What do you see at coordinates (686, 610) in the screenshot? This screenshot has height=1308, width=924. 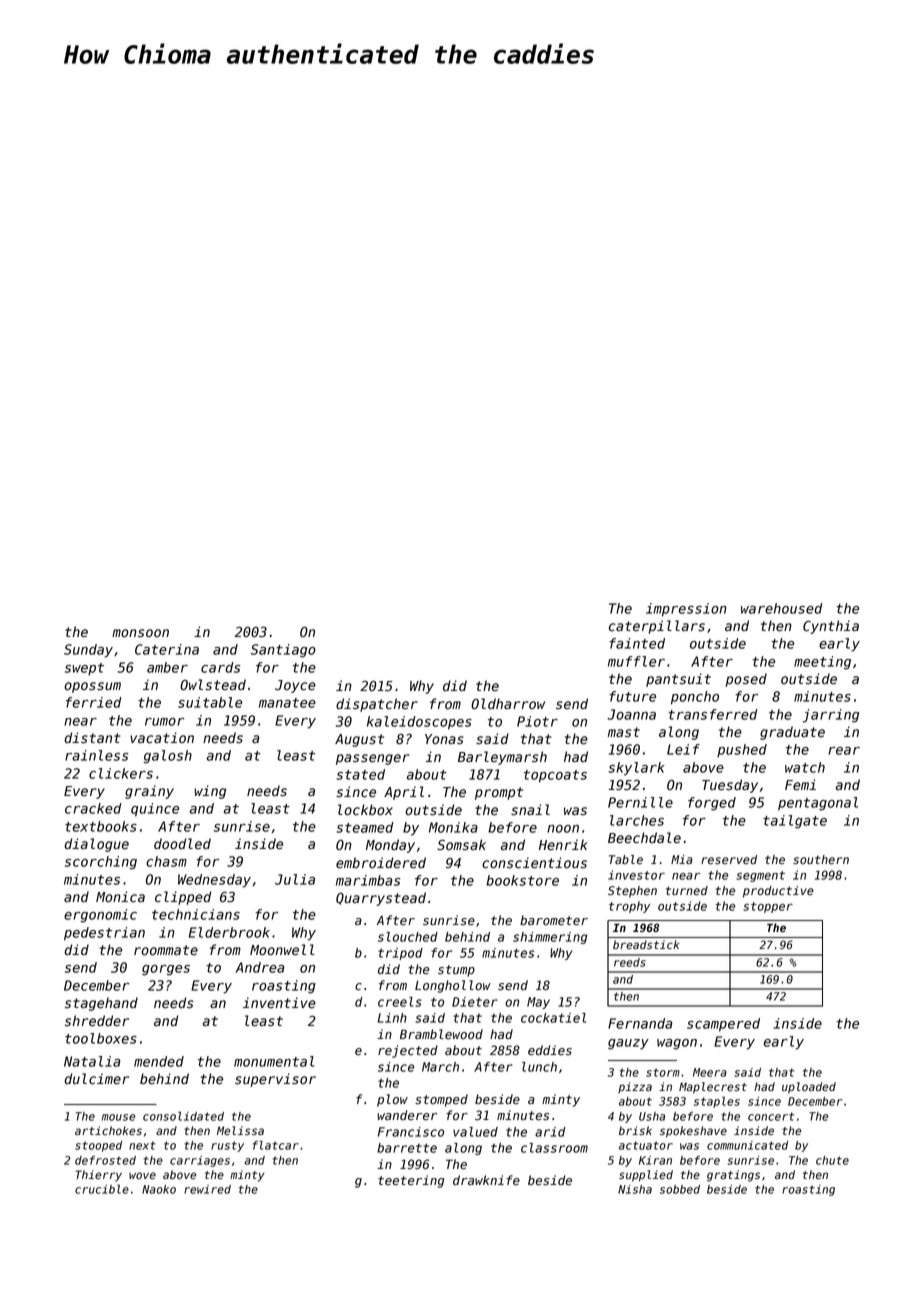 I see `impression` at bounding box center [686, 610].
